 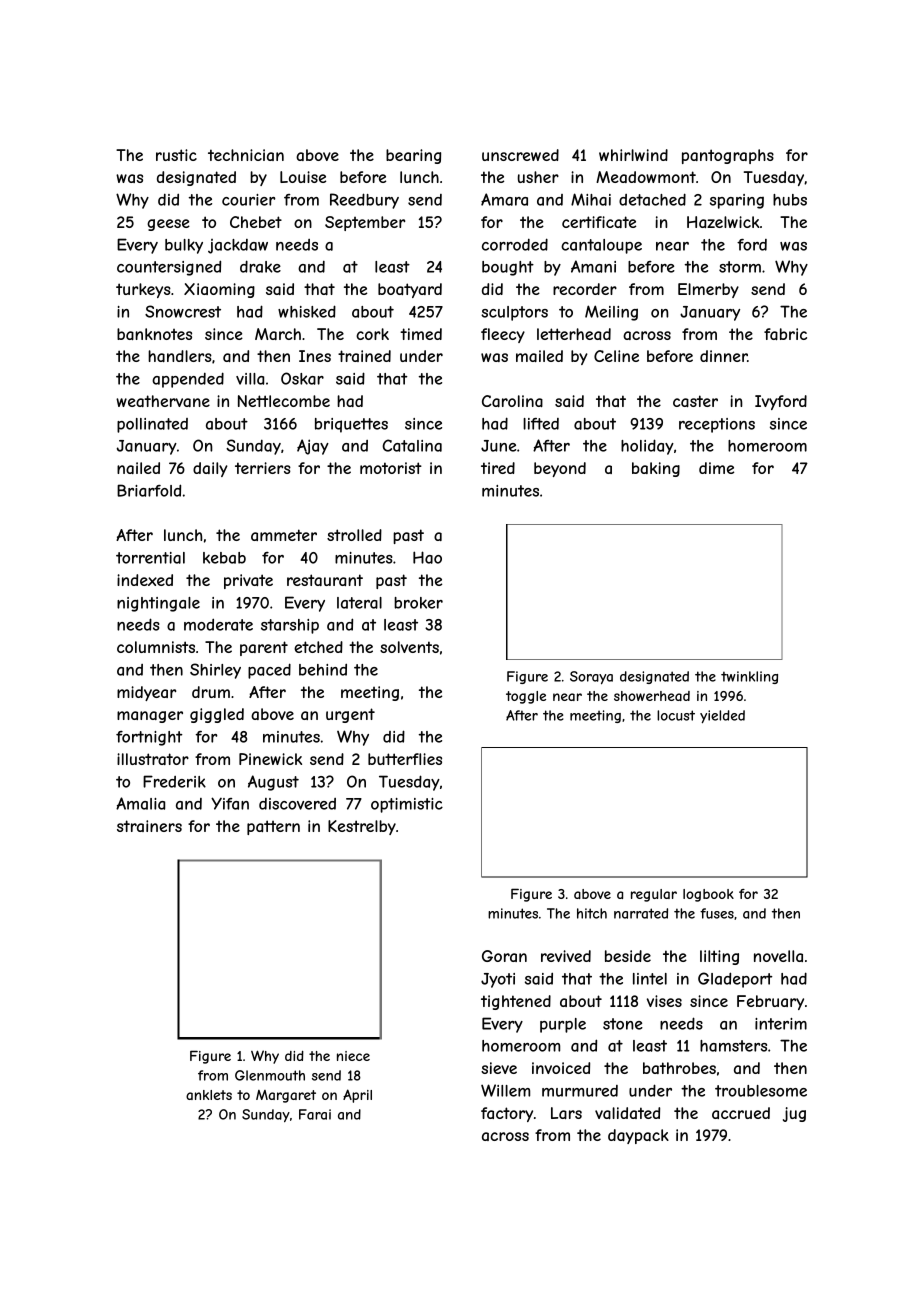 What do you see at coordinates (526, 697) in the screenshot?
I see `toggle` at bounding box center [526, 697].
